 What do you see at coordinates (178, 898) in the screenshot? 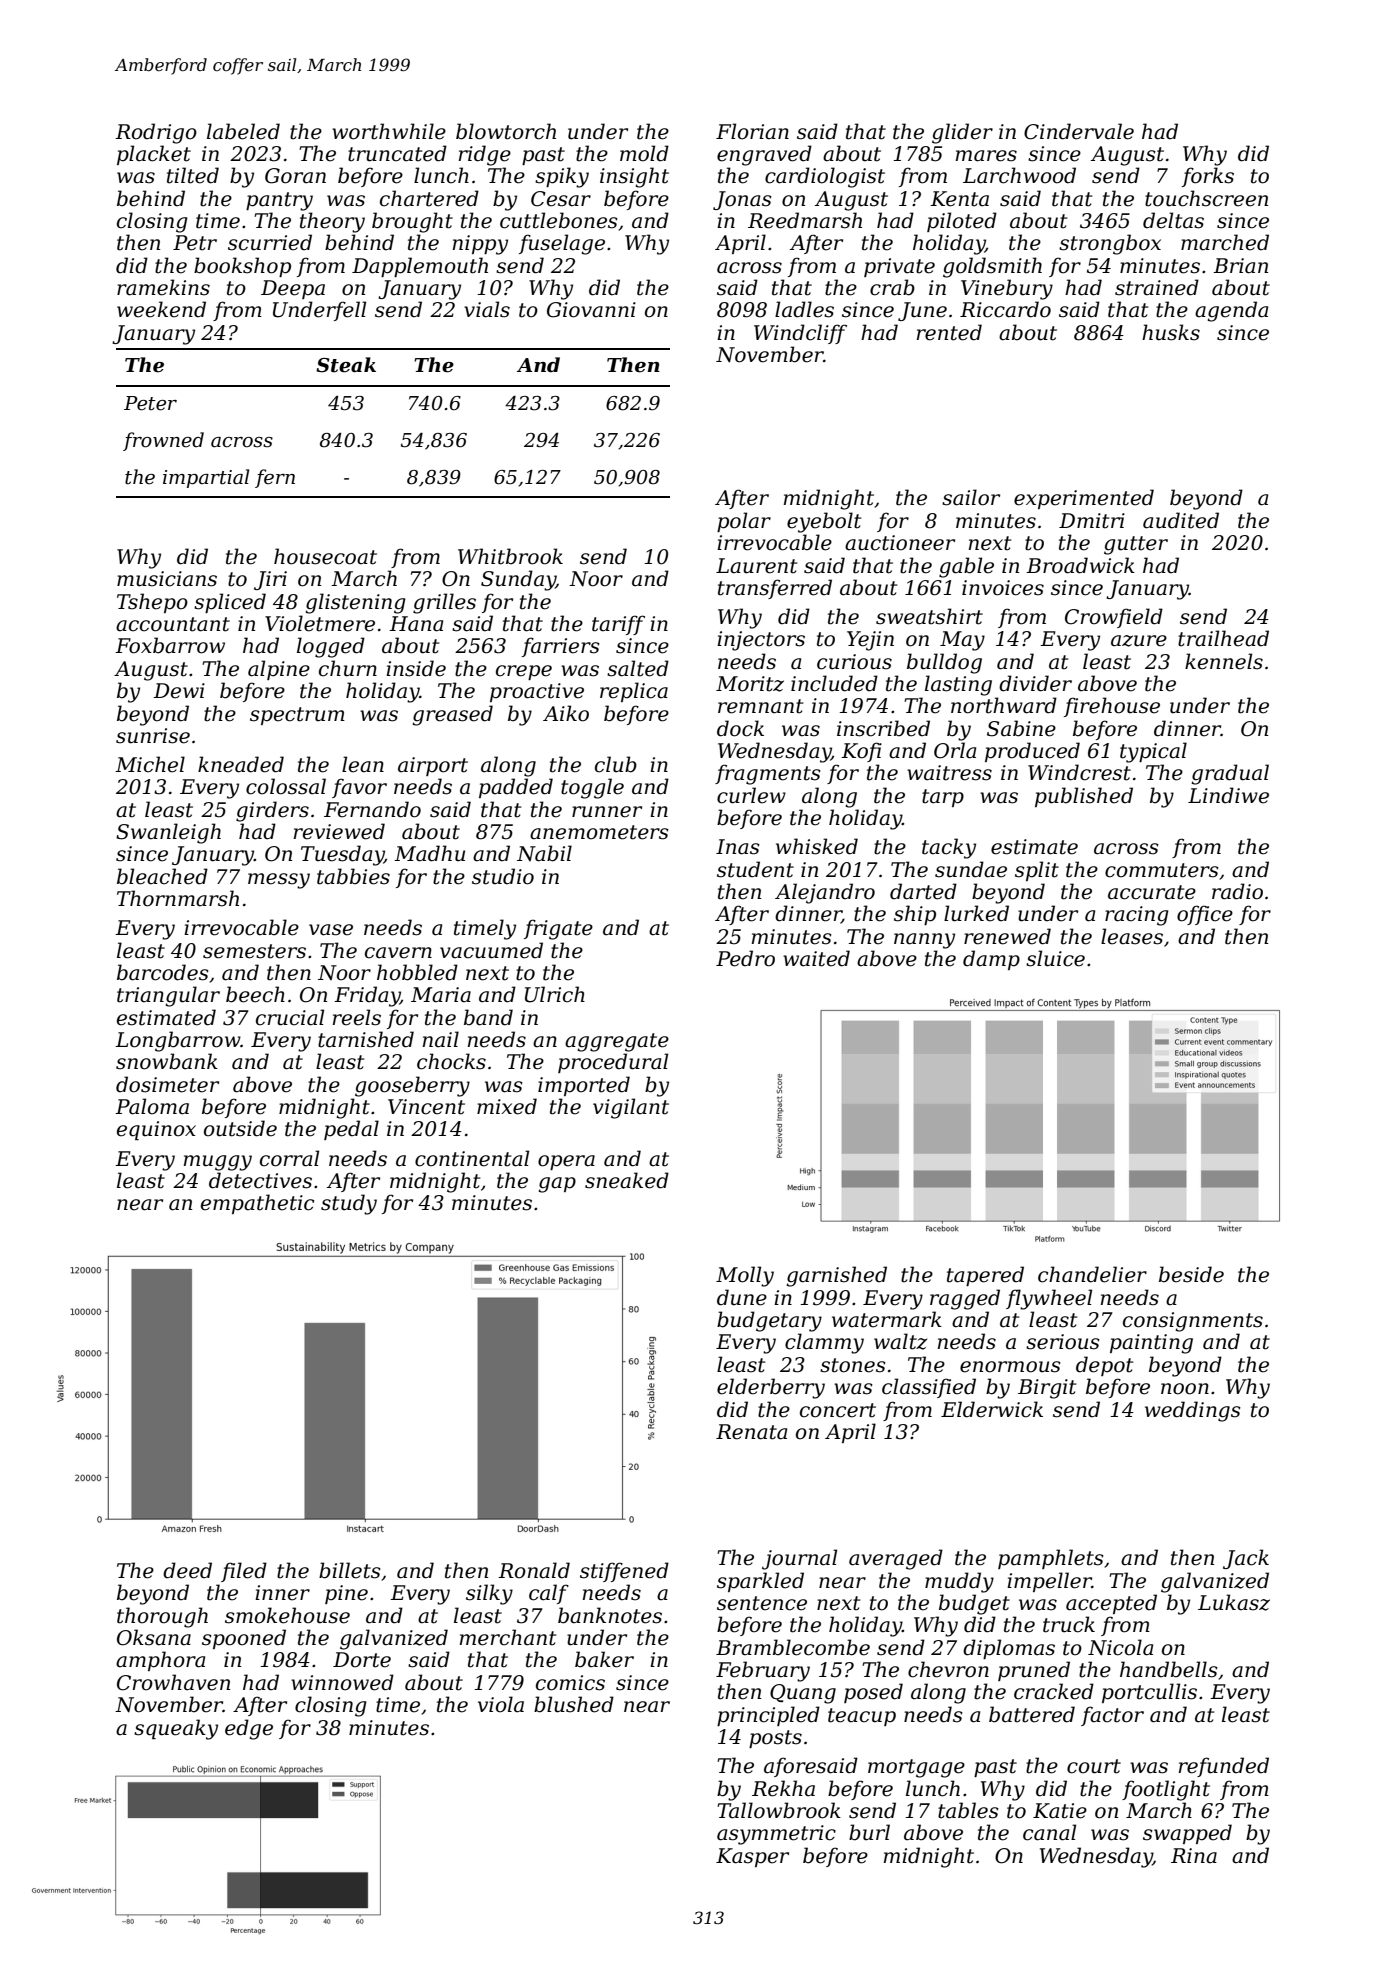
I see `Thornmarsh` at bounding box center [178, 898].
